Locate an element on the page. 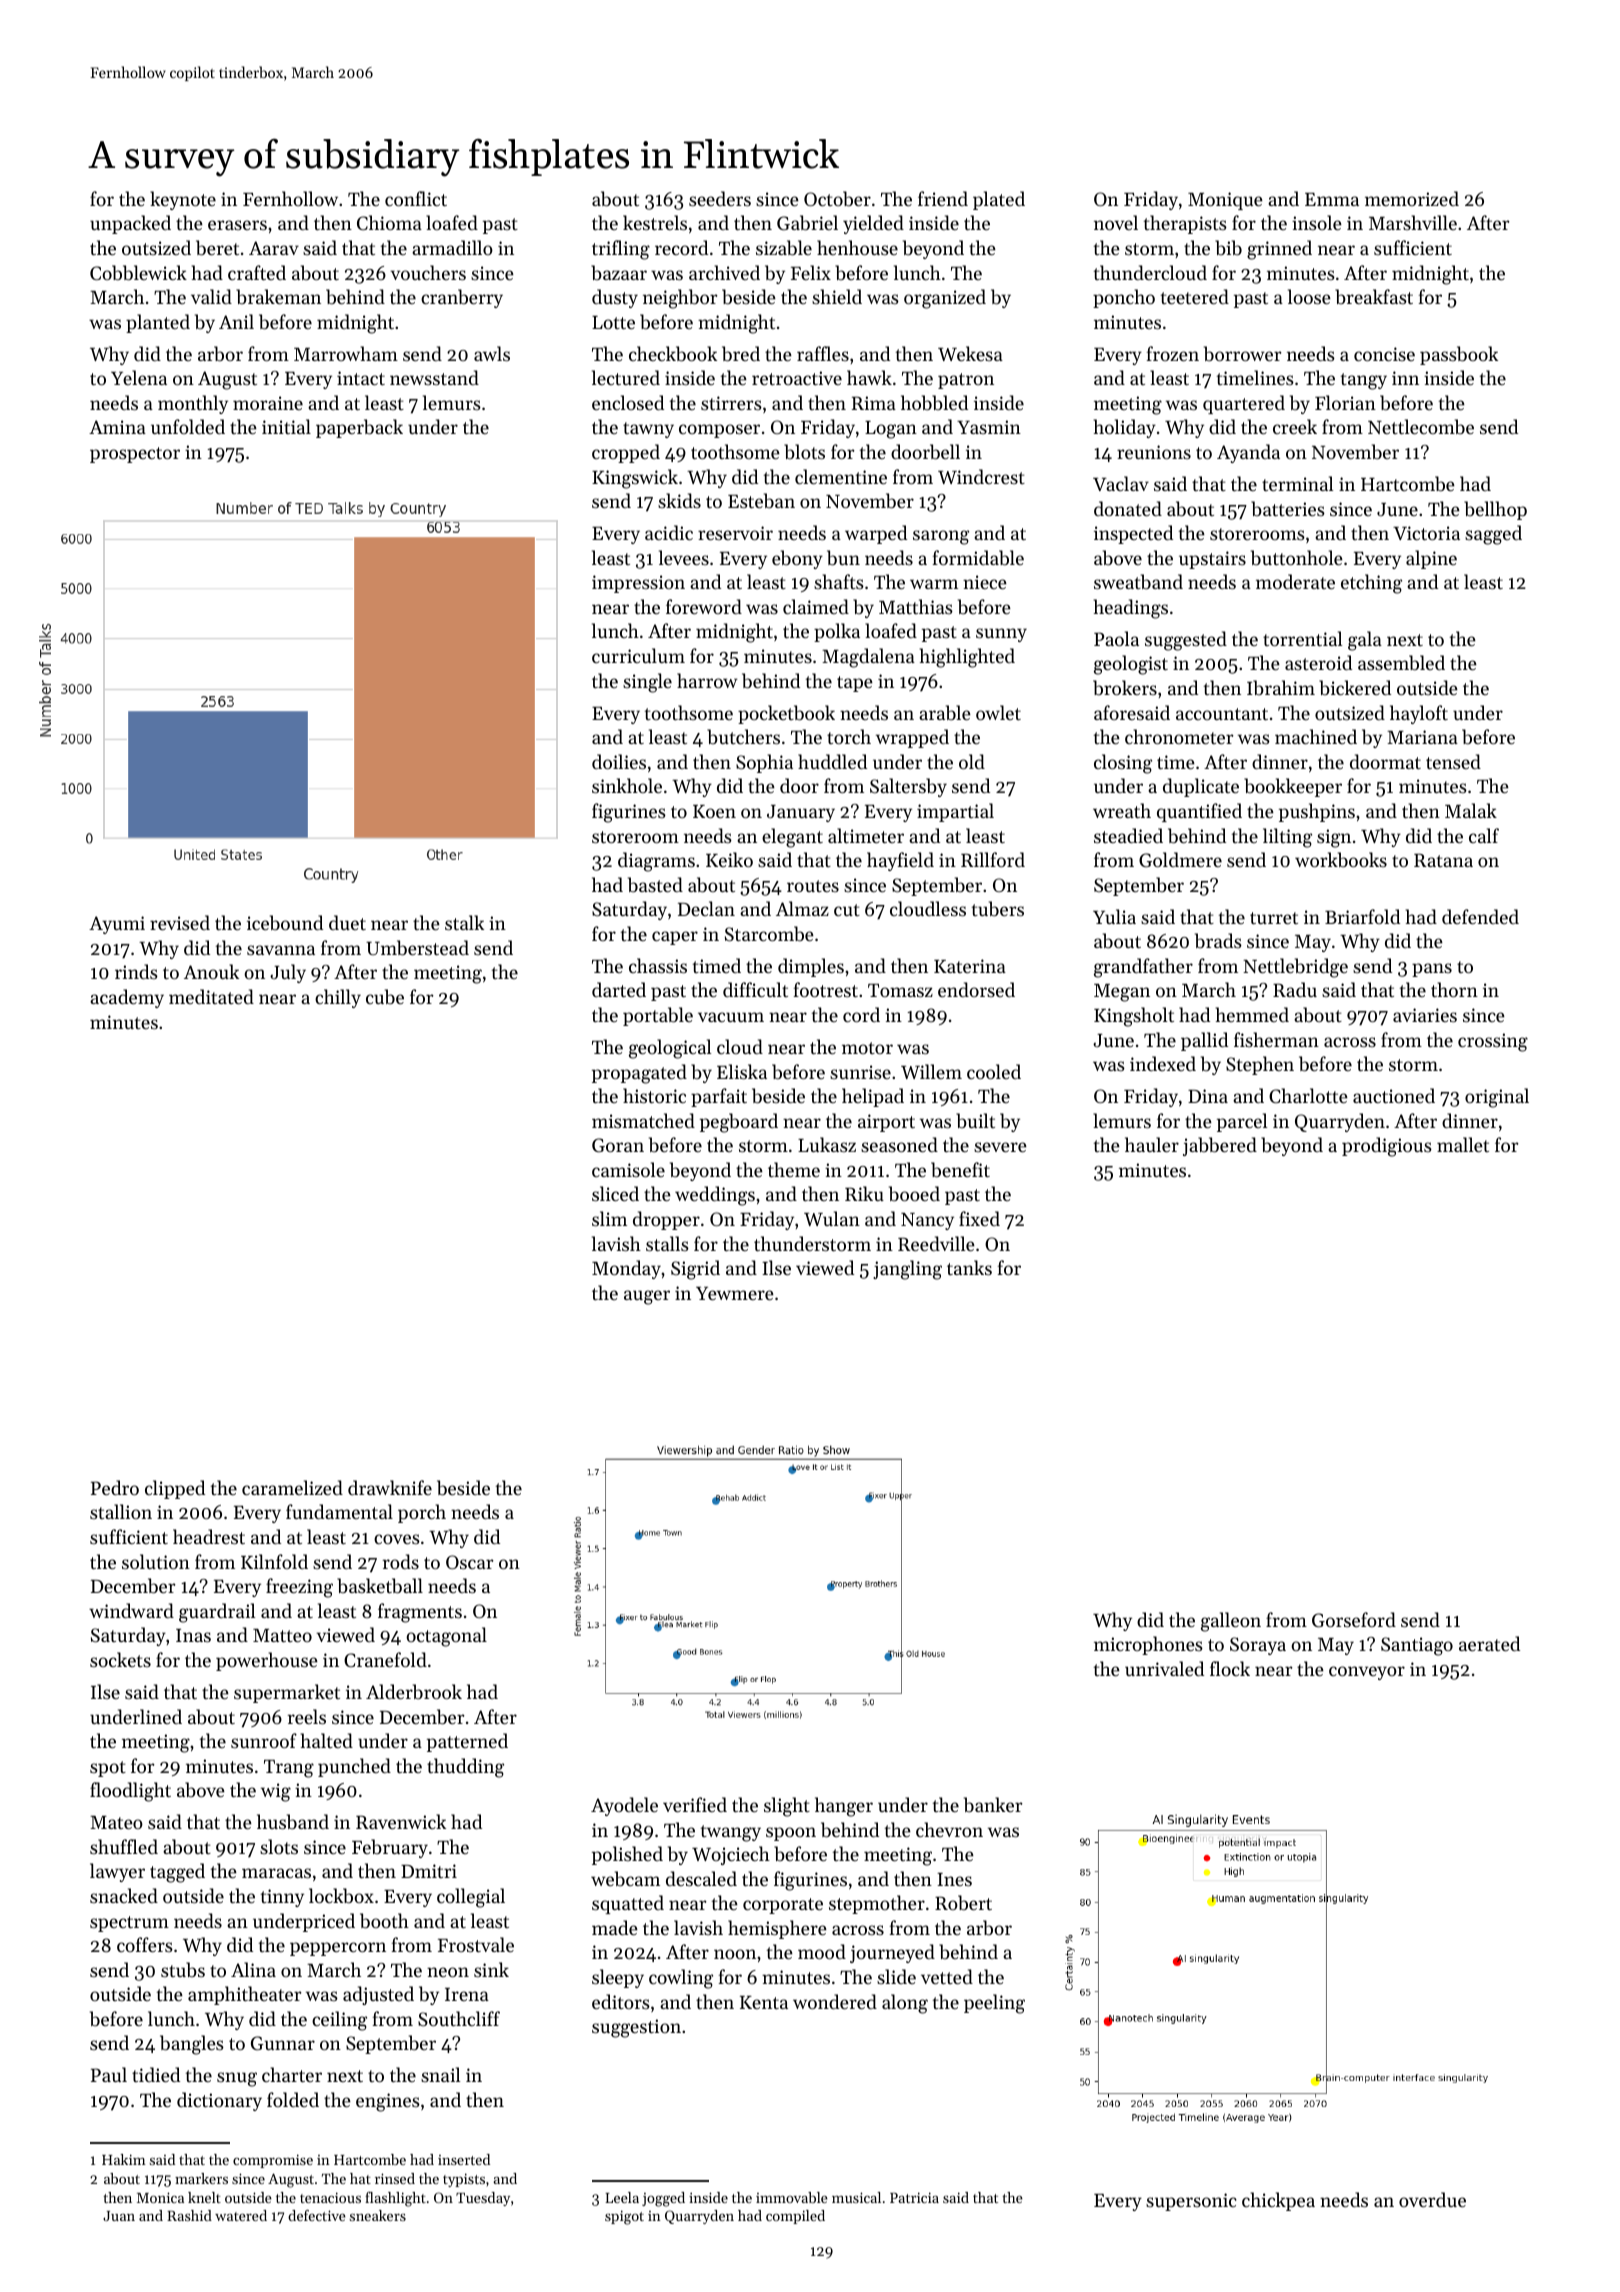  caramelized is located at coordinates (292, 1487).
